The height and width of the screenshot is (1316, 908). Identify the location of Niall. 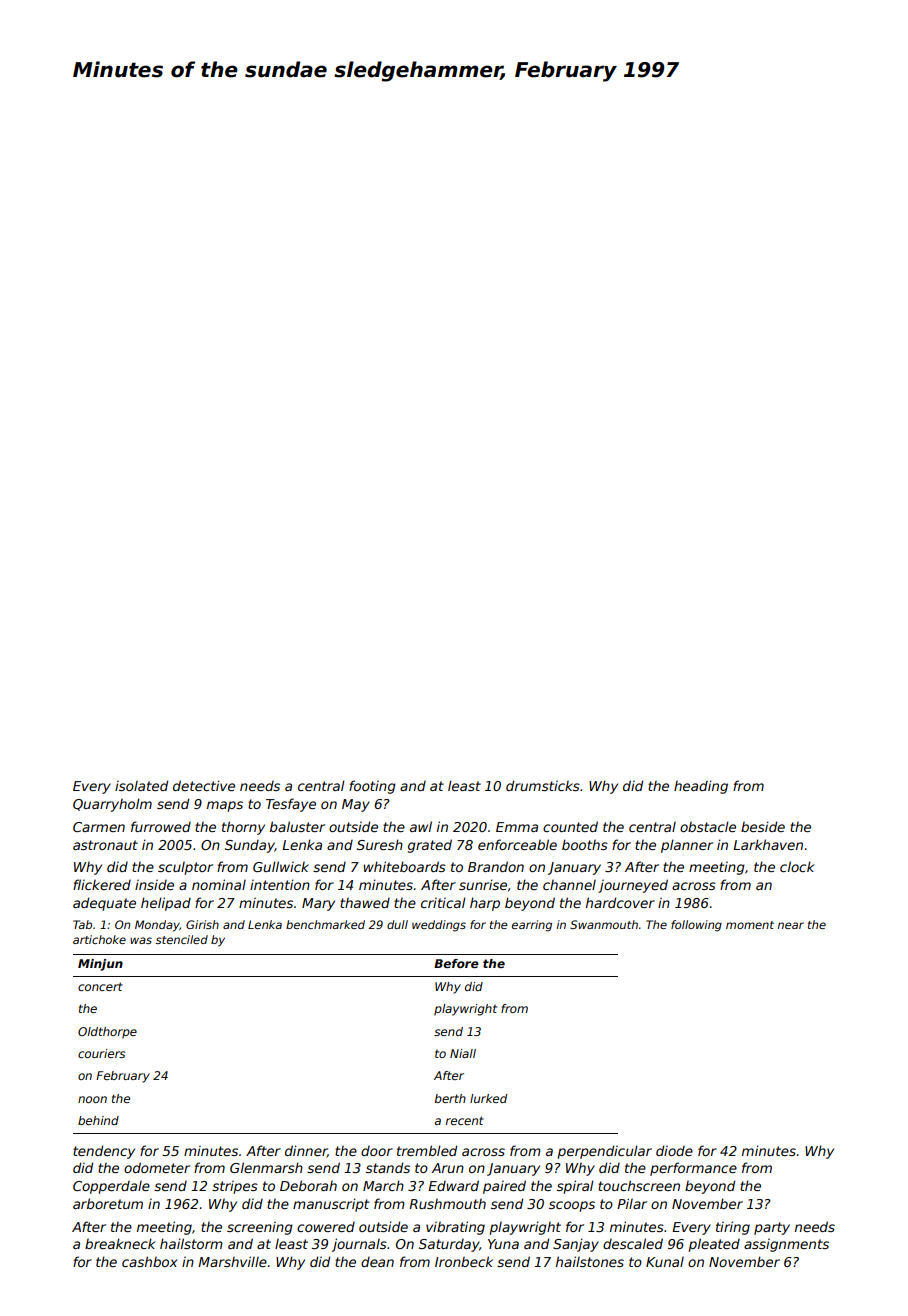
(463, 1053).
